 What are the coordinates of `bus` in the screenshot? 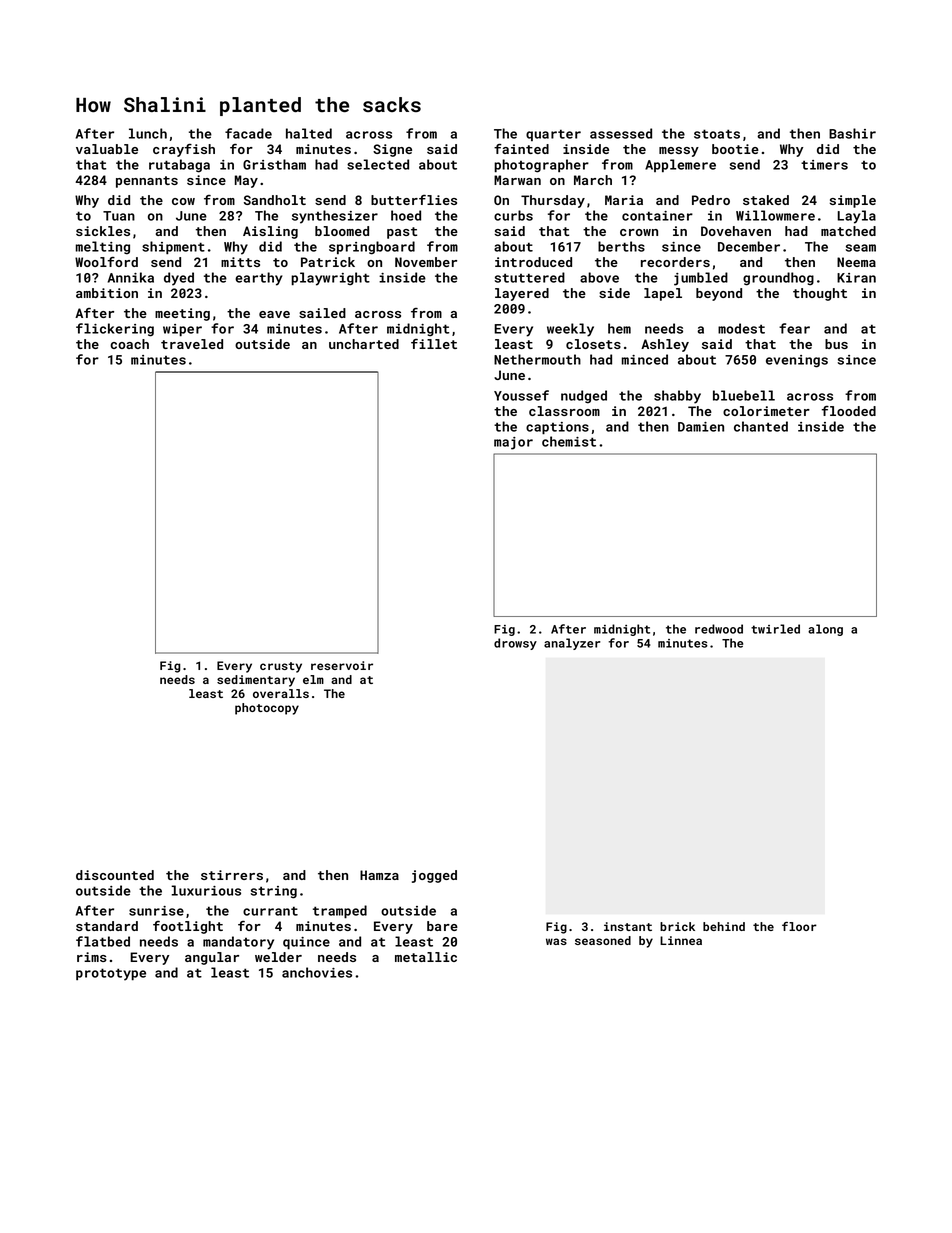 It's located at (836, 344).
